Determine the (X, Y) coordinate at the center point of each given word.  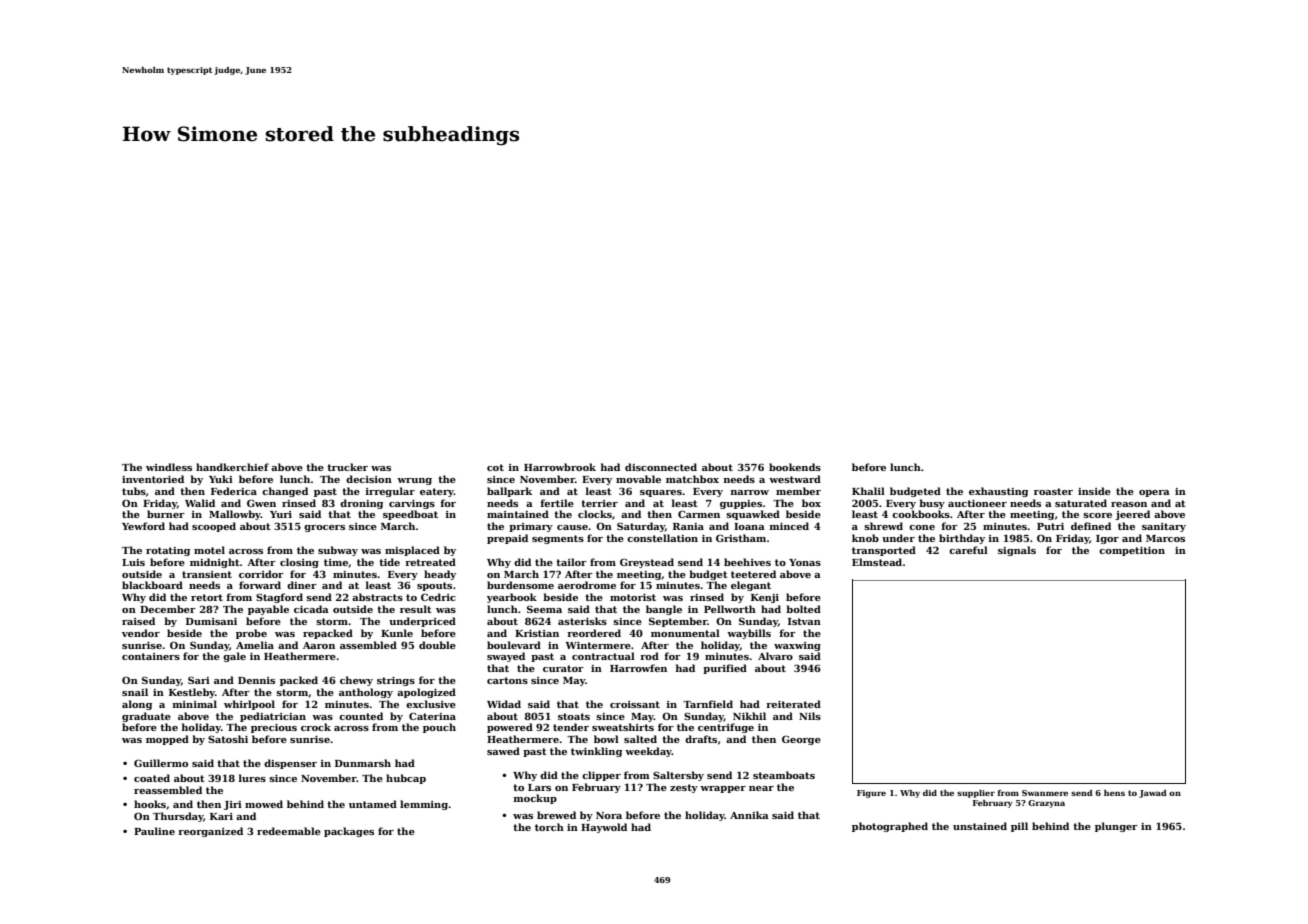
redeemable (289, 831)
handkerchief (232, 467)
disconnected (661, 467)
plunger (1116, 827)
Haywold (604, 828)
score (1097, 515)
